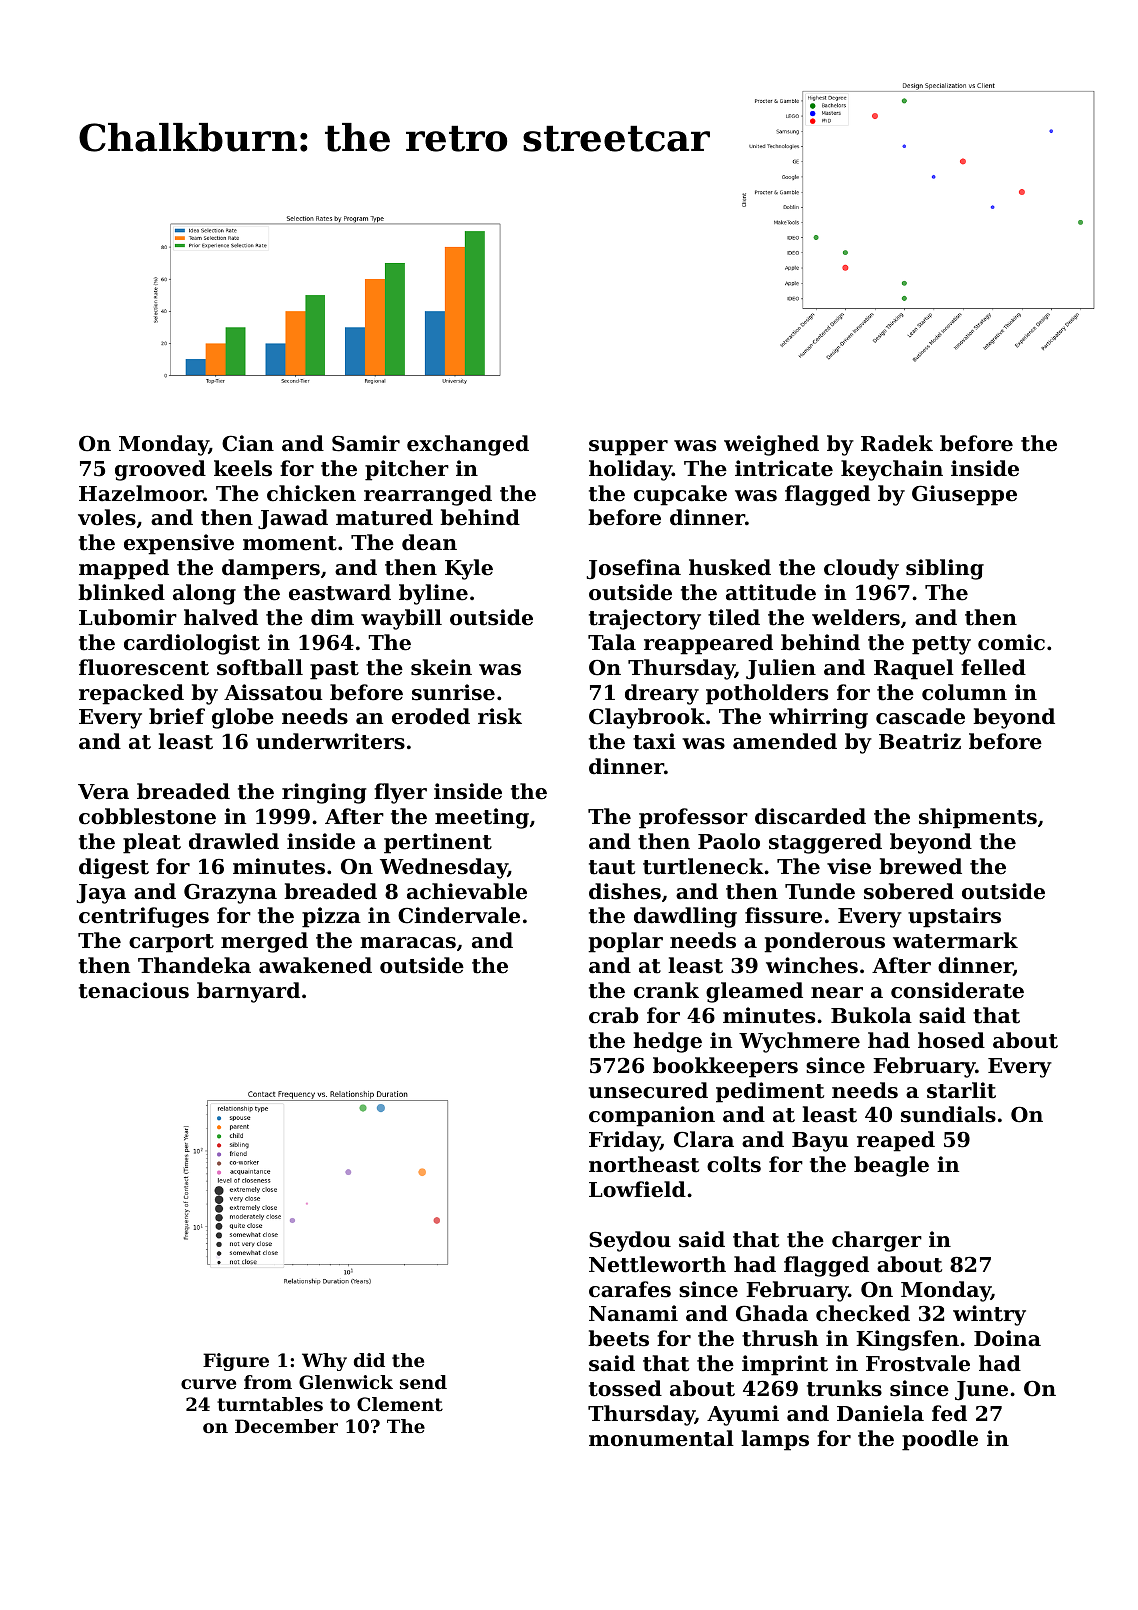  I want to click on Giuseppe, so click(964, 495).
